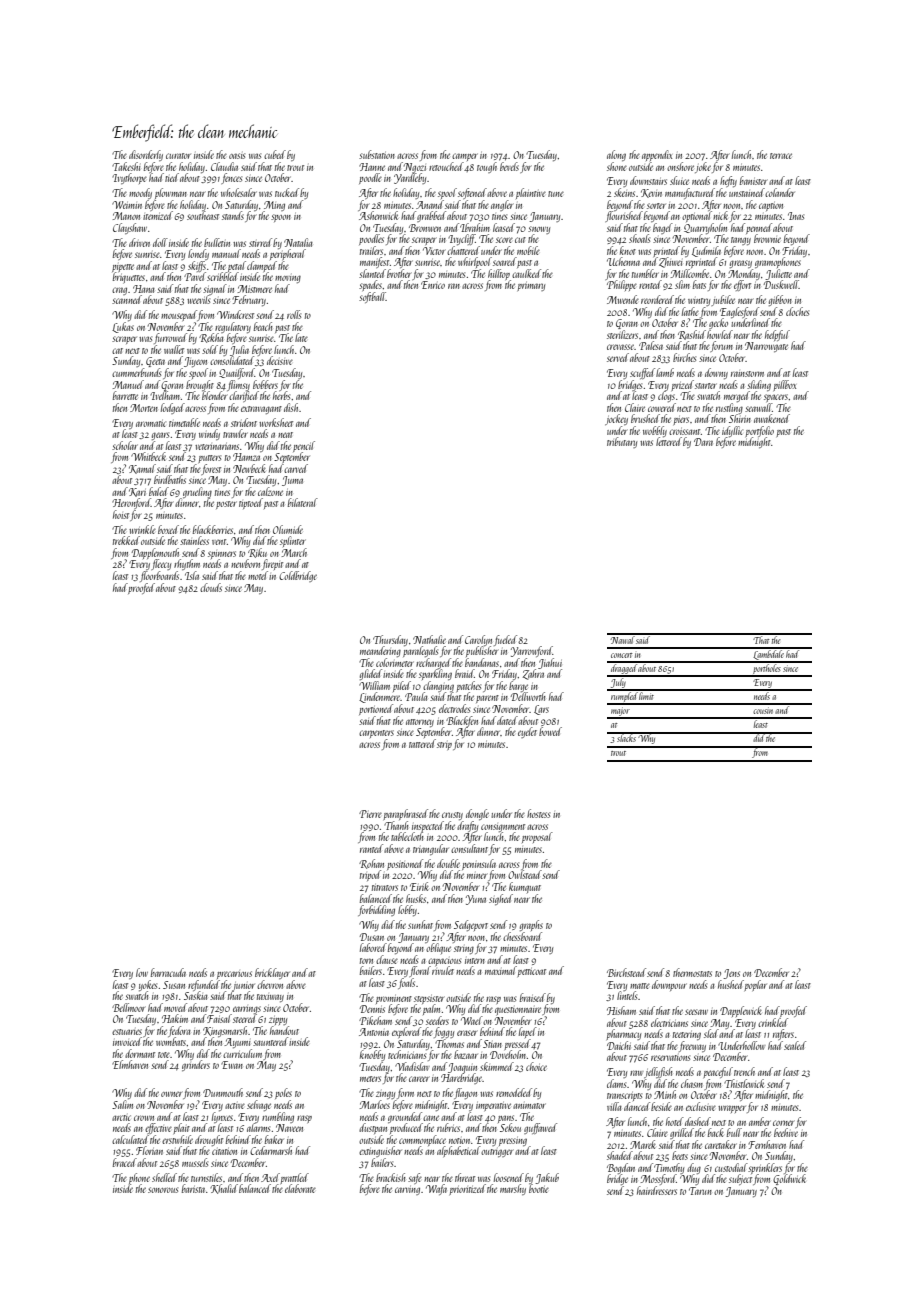  I want to click on Khalid, so click(224, 1189).
